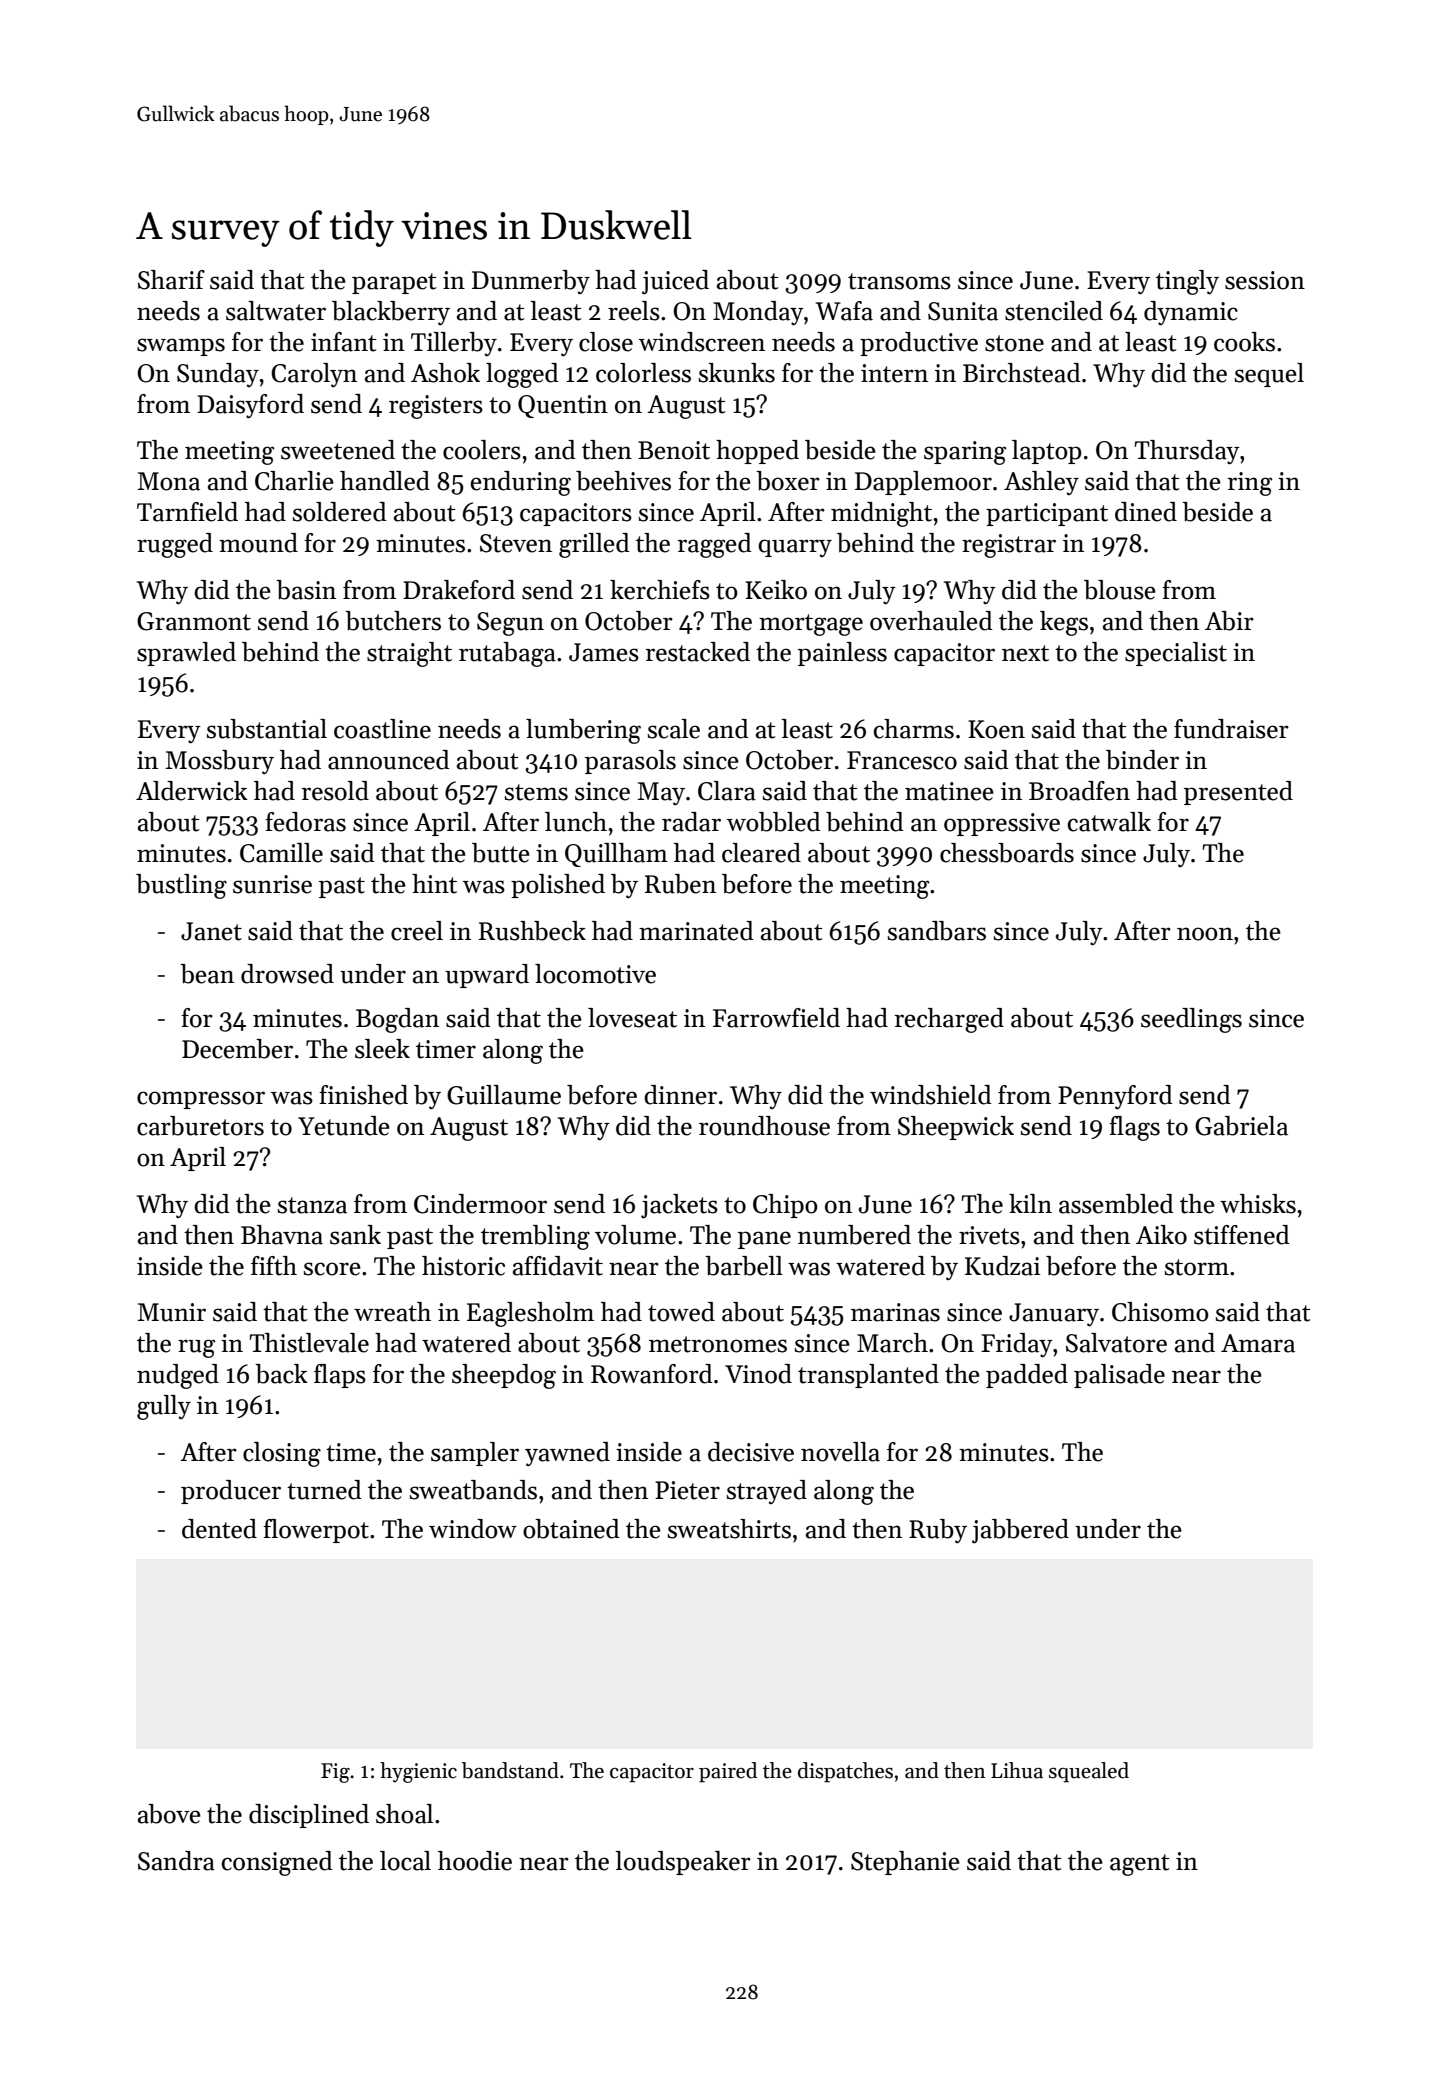 The height and width of the page is (2100, 1450). Describe the element at coordinates (1269, 375) in the page. I see `sequel` at that location.
